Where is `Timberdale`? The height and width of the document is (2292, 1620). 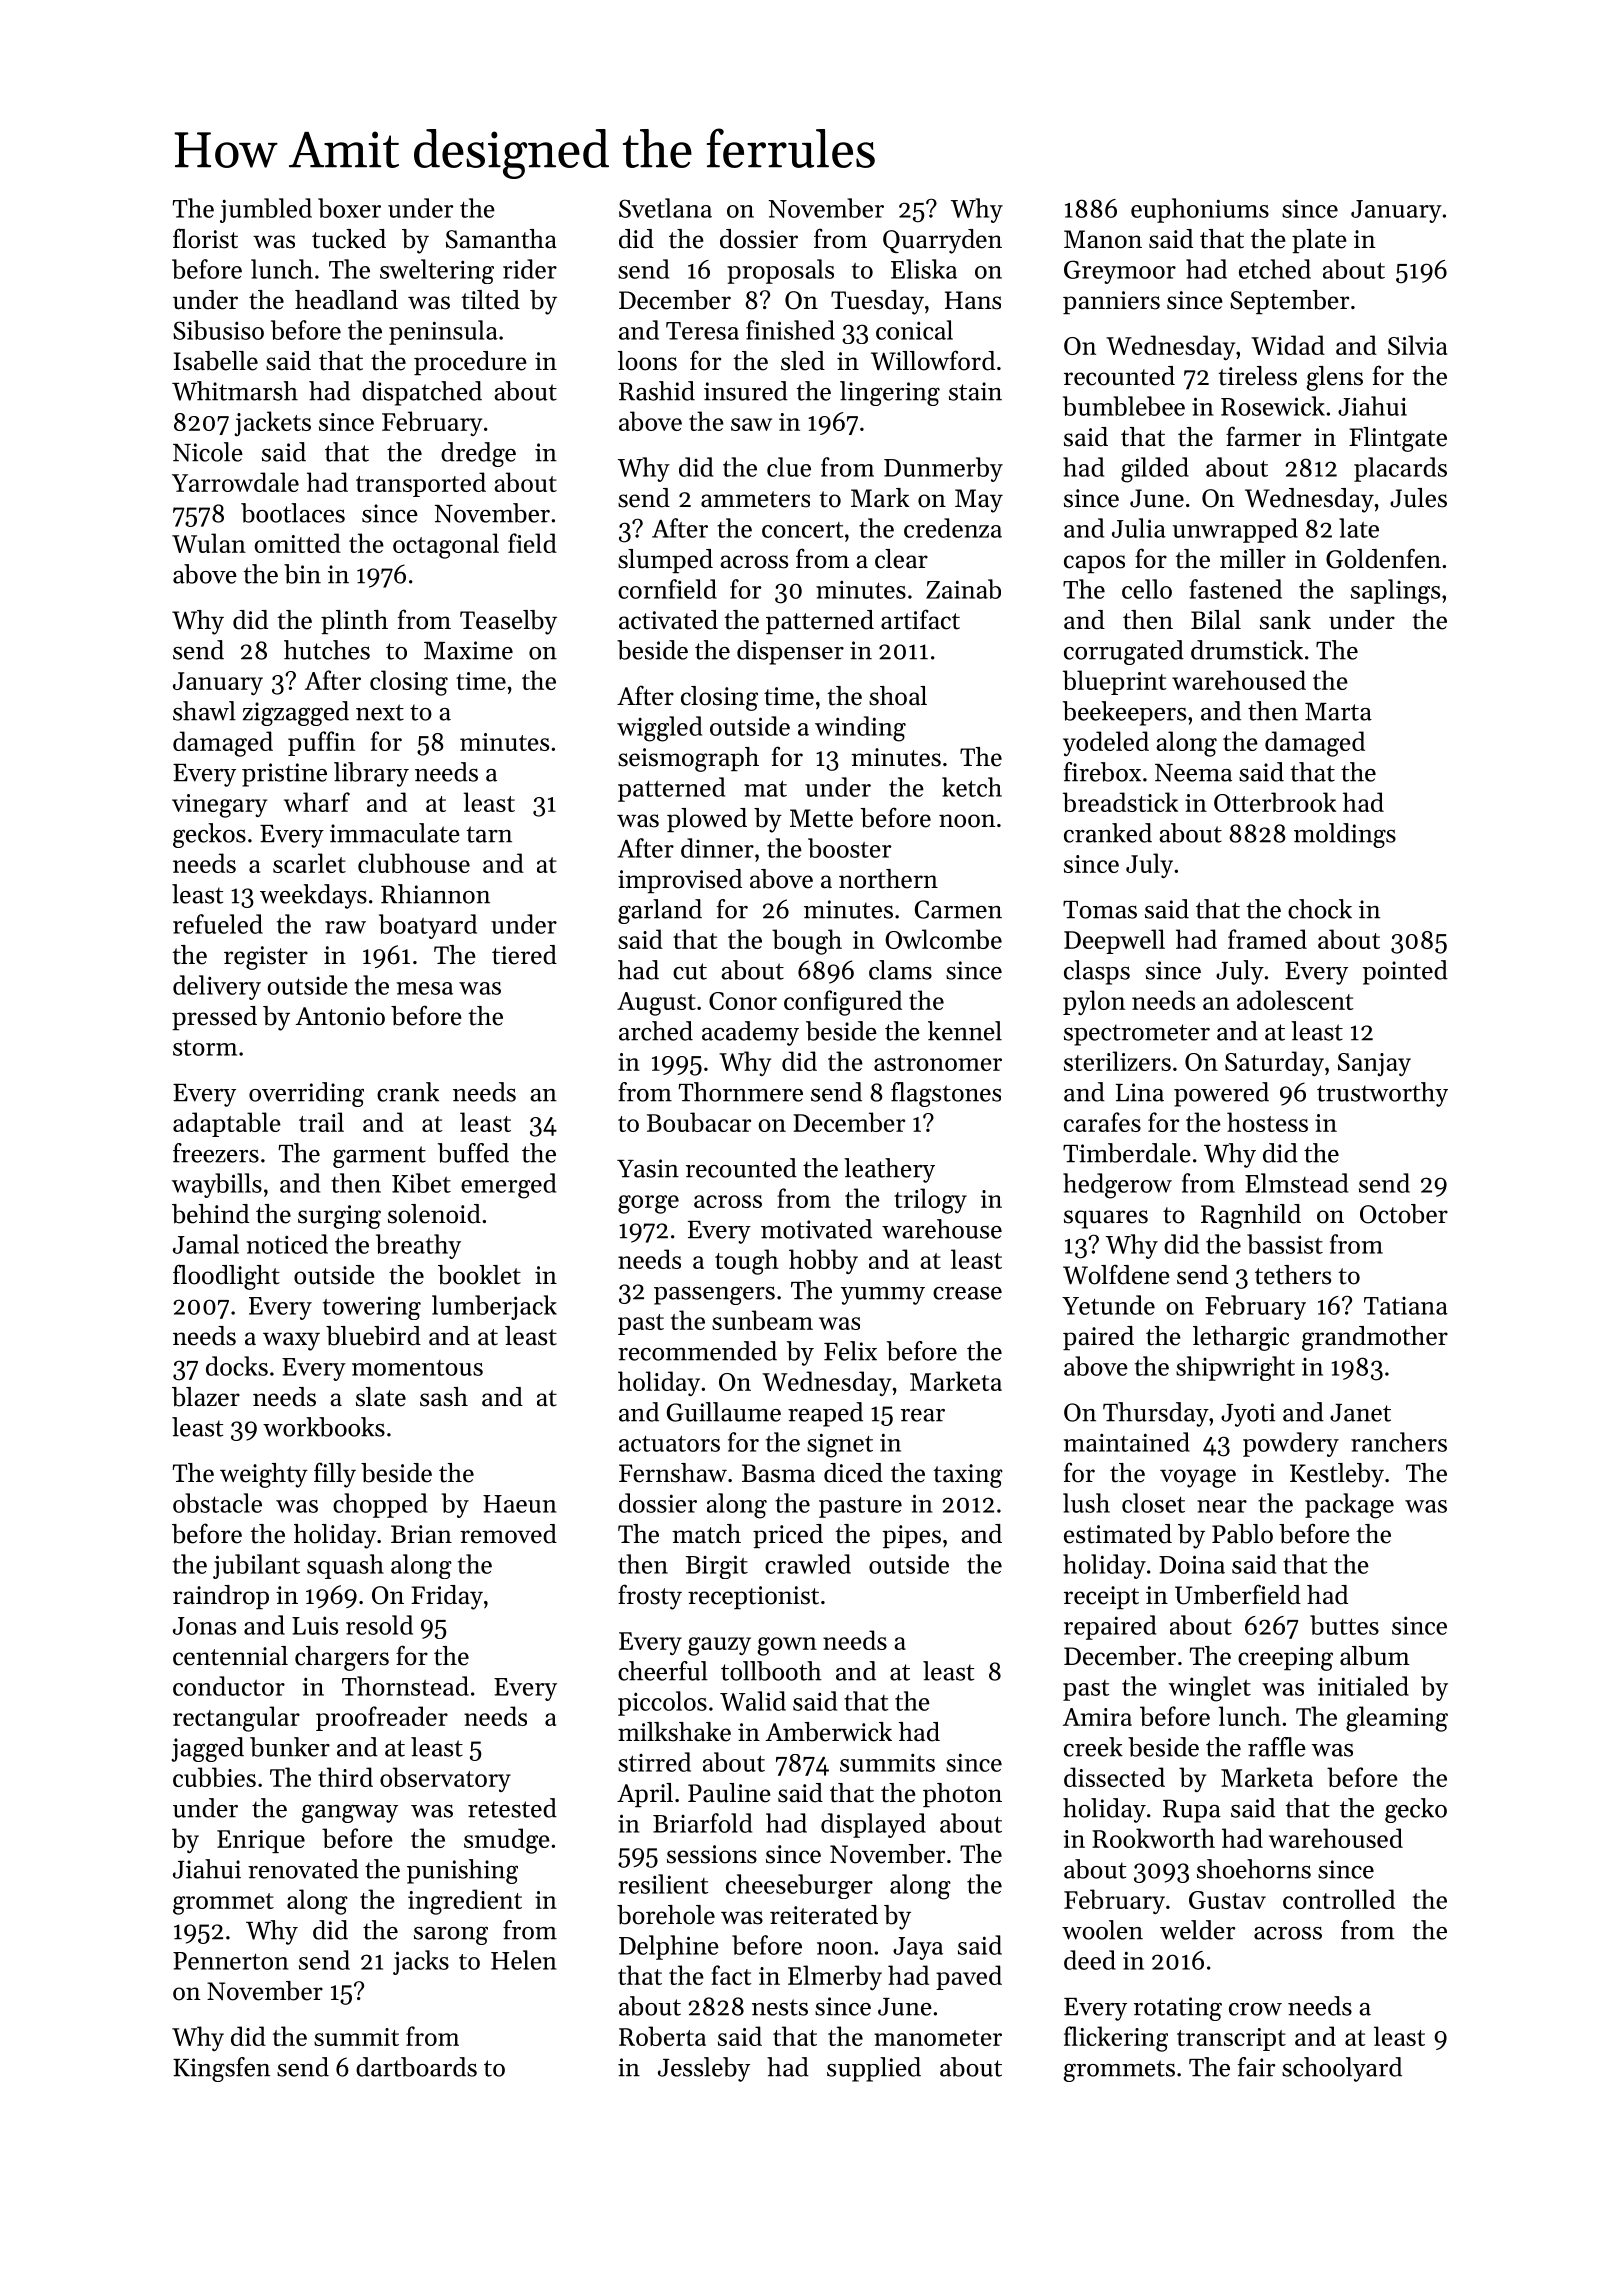 Timberdale is located at coordinates (1127, 1153).
